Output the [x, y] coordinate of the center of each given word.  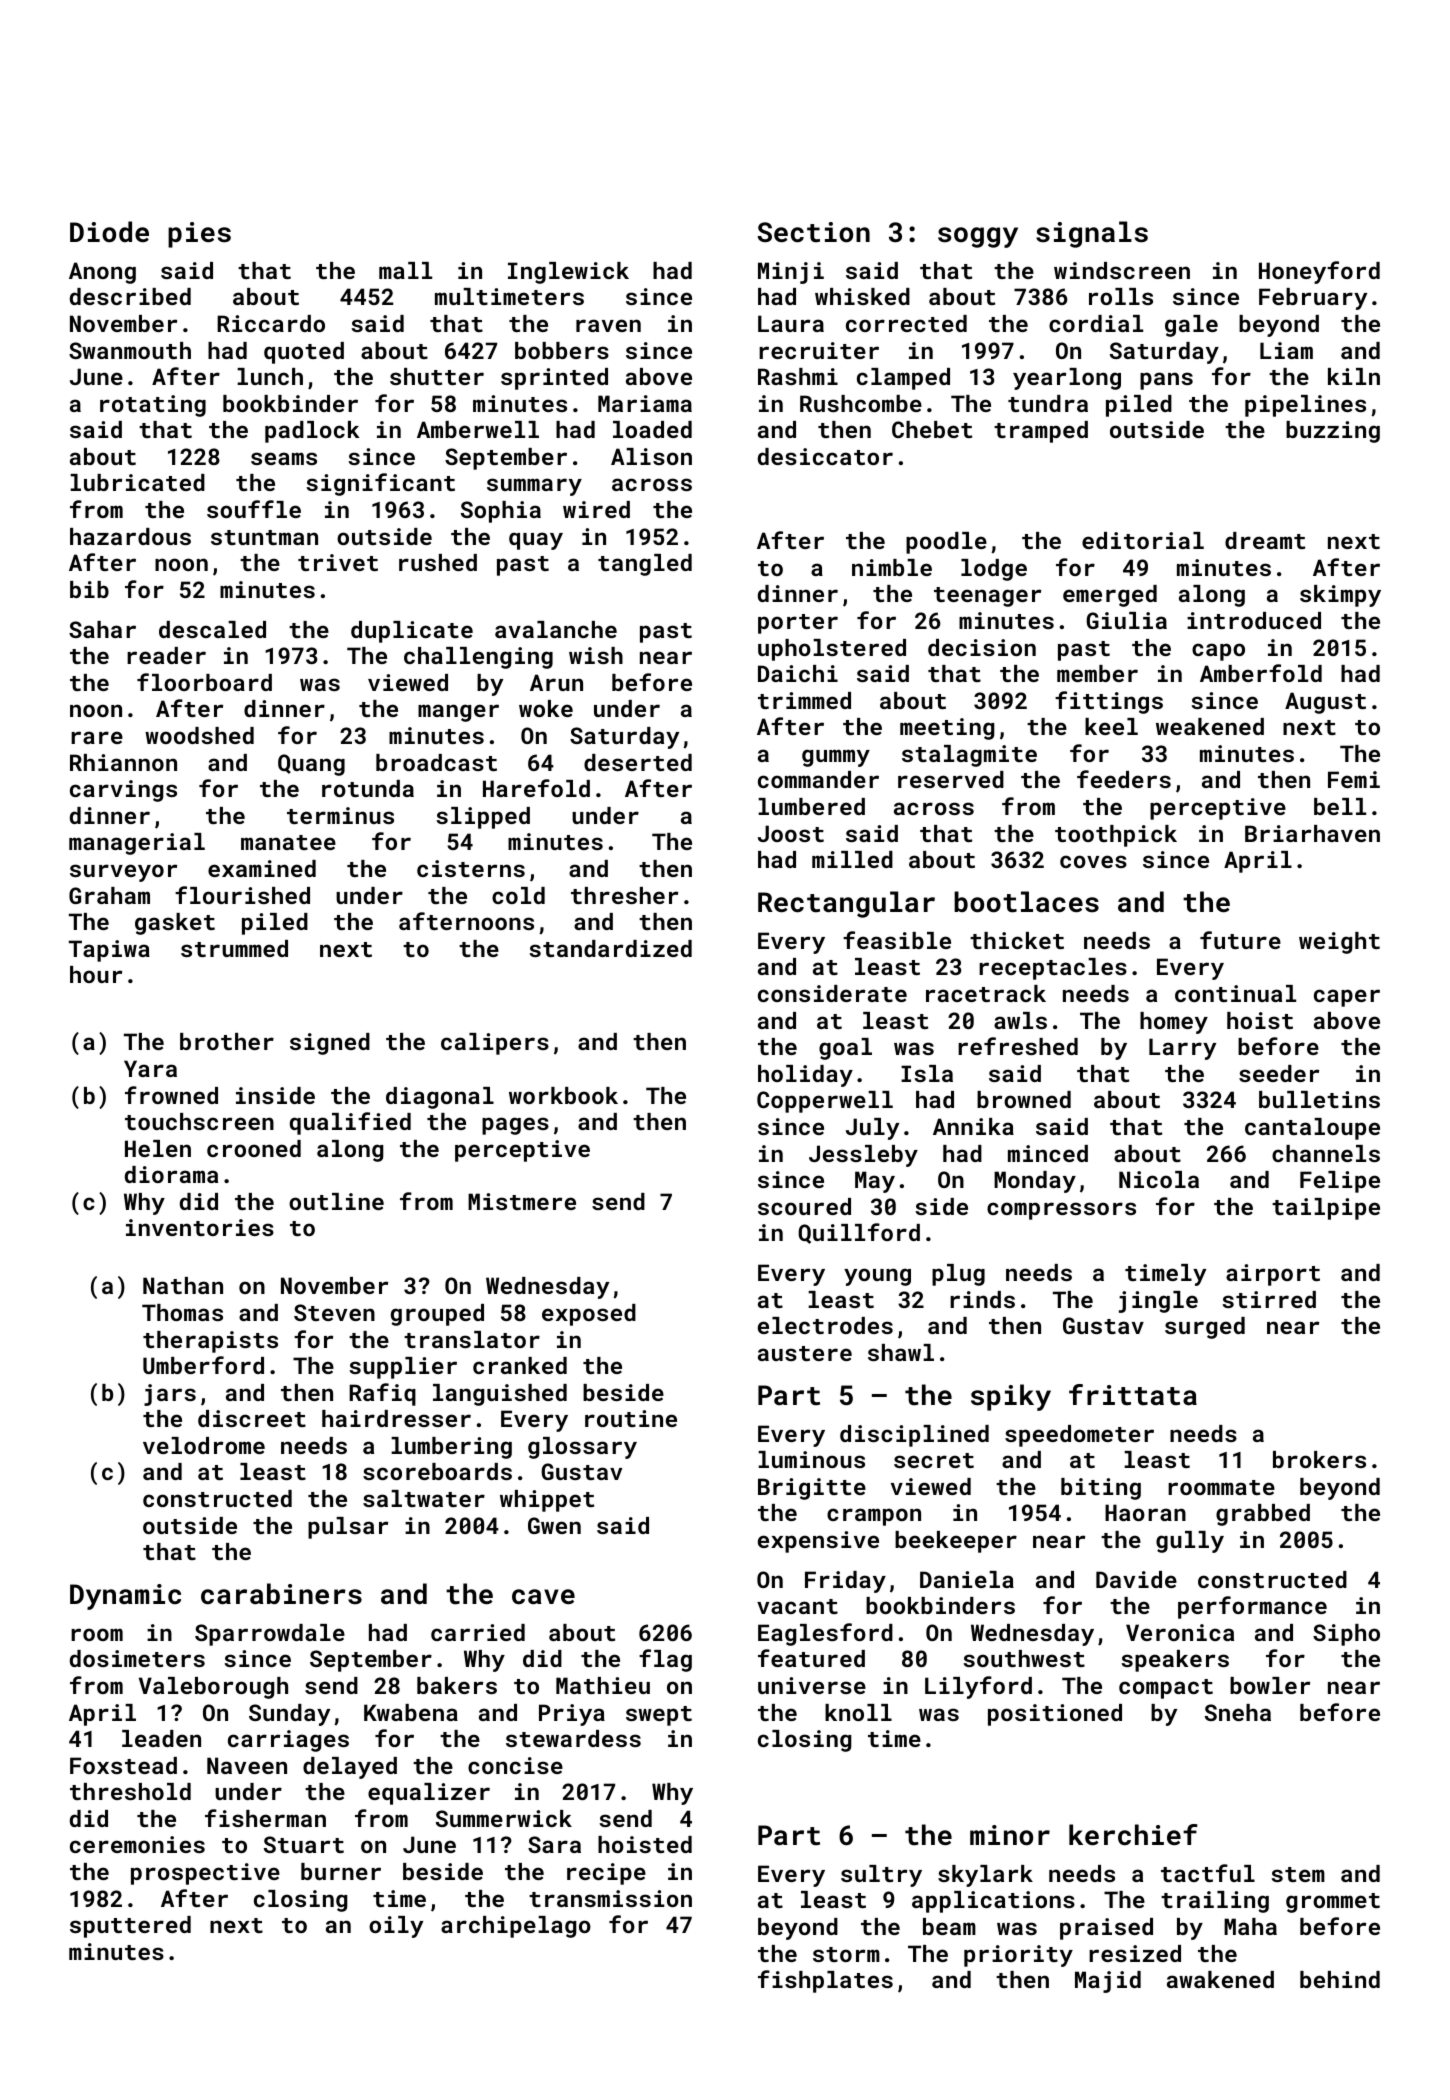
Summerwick [504, 1818]
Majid [1108, 1982]
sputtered [130, 1927]
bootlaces [1026, 902]
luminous [811, 1459]
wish [596, 655]
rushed [438, 562]
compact [1166, 1689]
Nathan [183, 1285]
